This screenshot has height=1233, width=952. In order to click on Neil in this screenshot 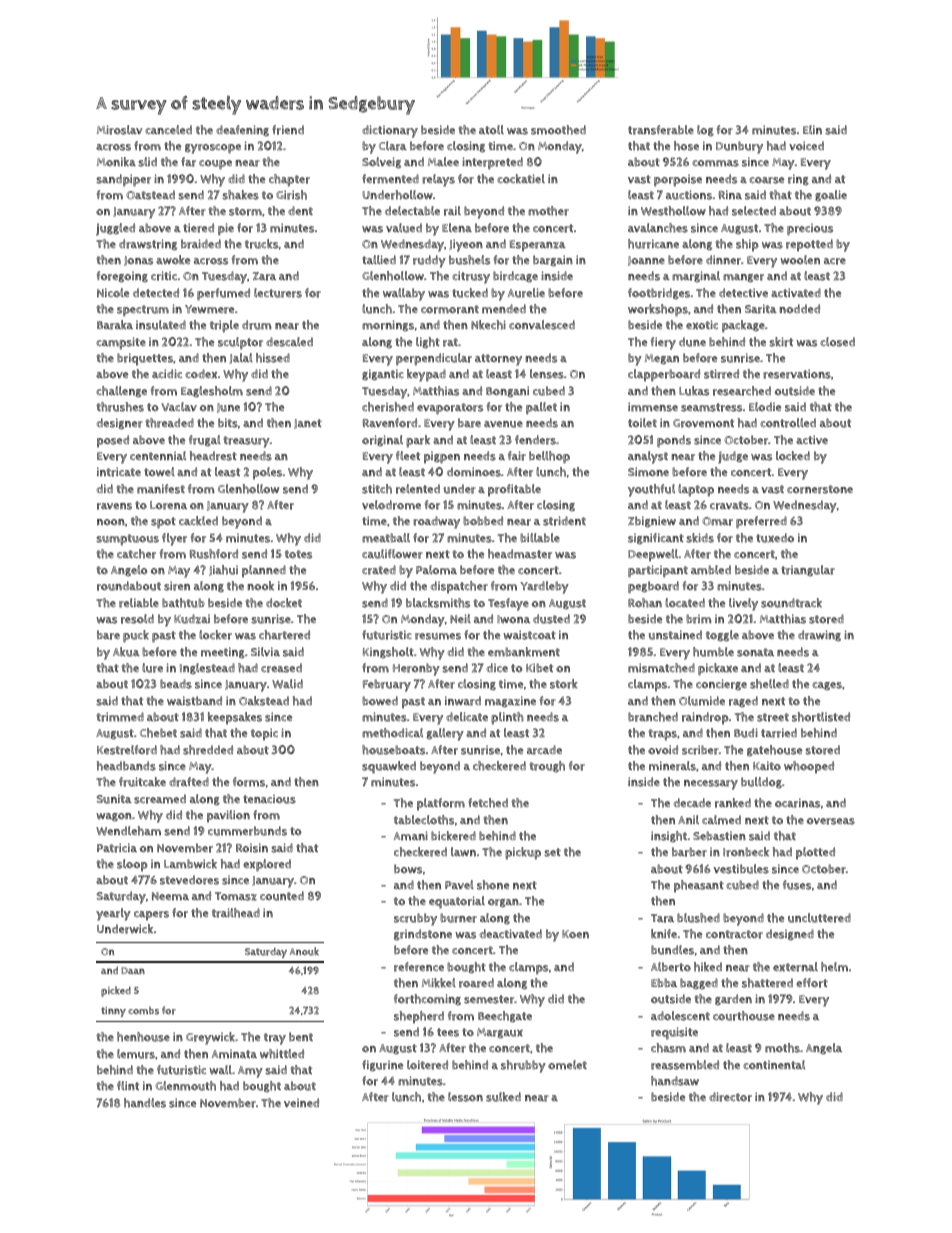, I will do `click(460, 619)`.
